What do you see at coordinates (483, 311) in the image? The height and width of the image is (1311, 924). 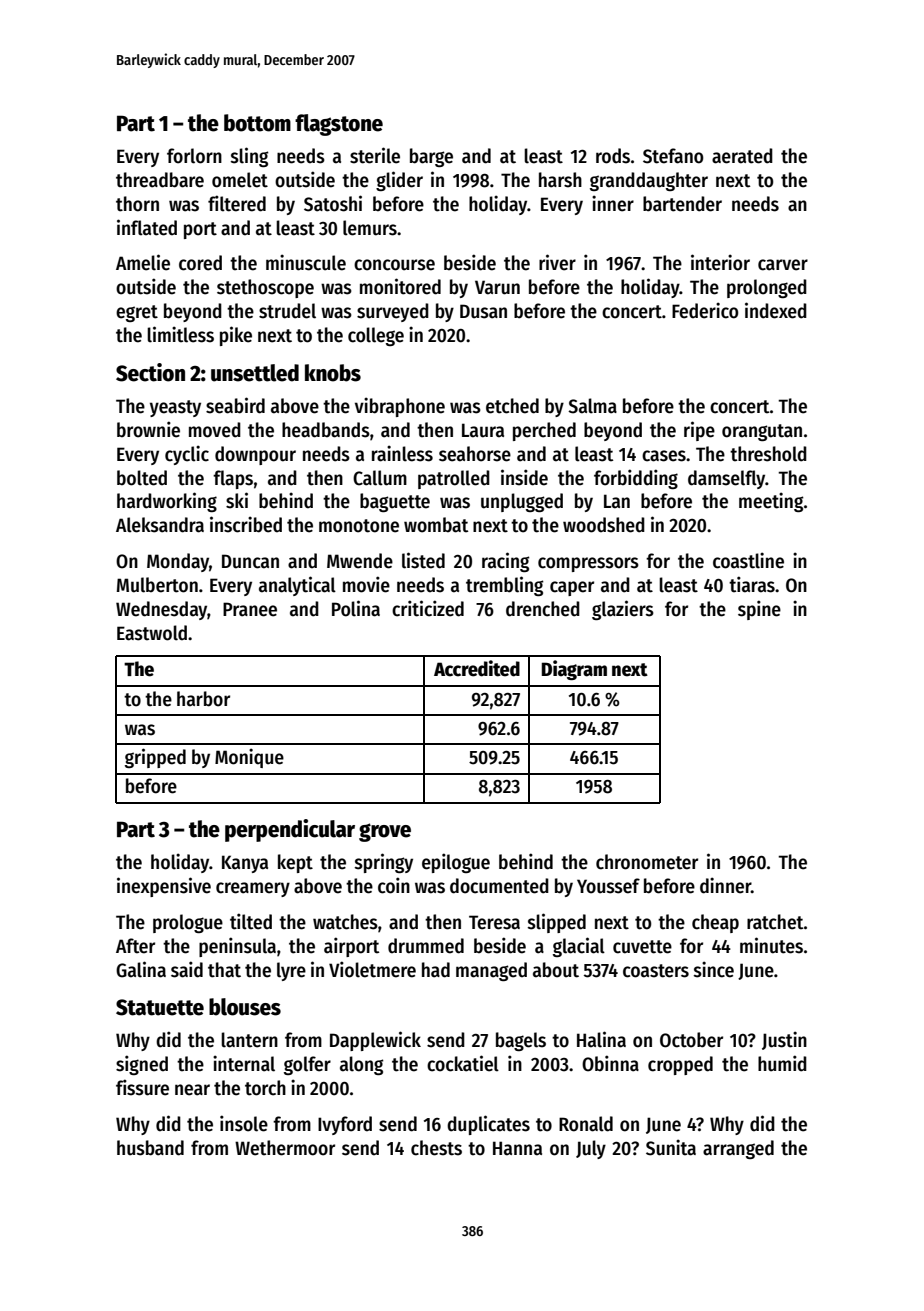 I see `Dusan` at bounding box center [483, 311].
